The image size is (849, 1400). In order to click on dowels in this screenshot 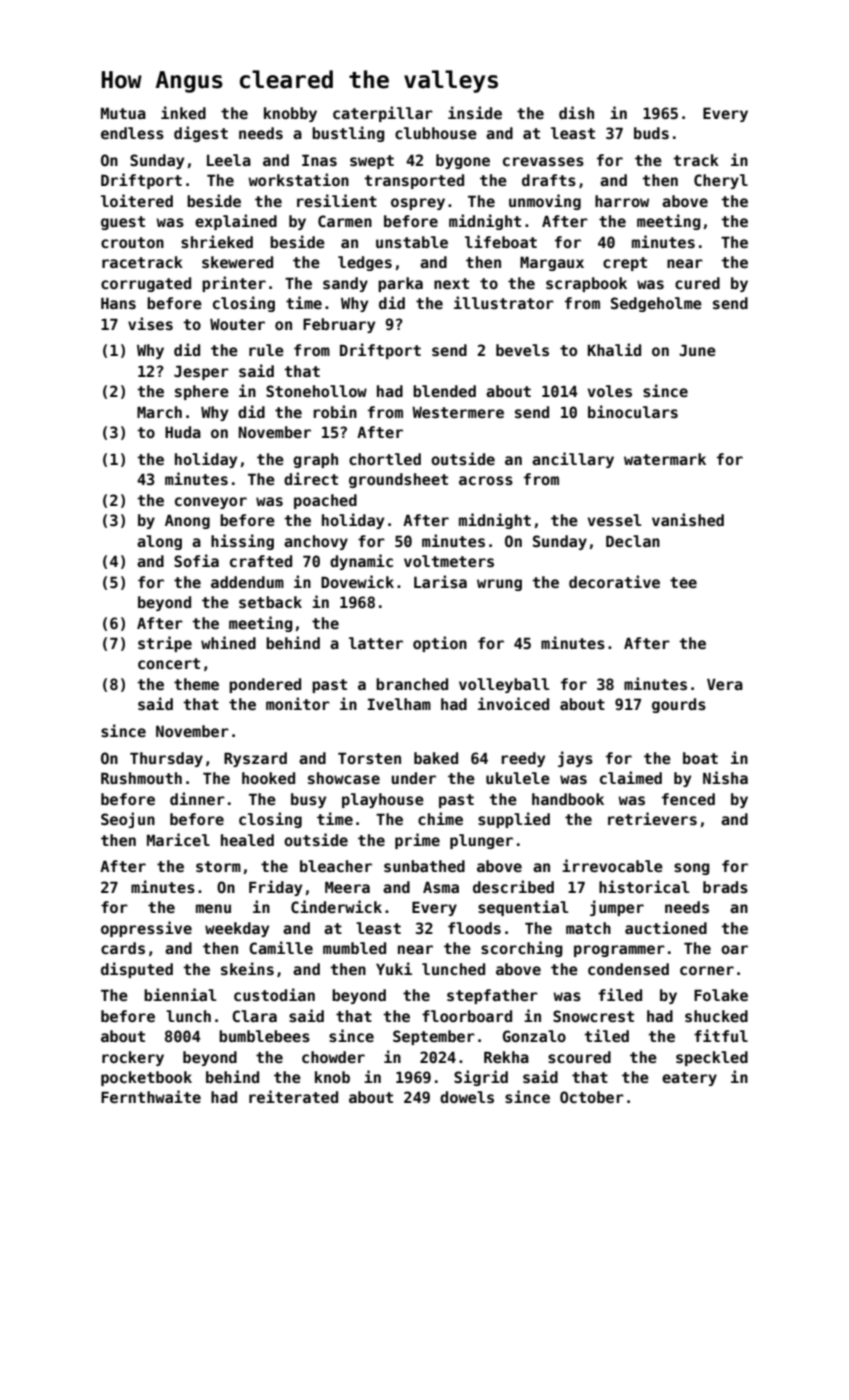, I will do `click(467, 1097)`.
